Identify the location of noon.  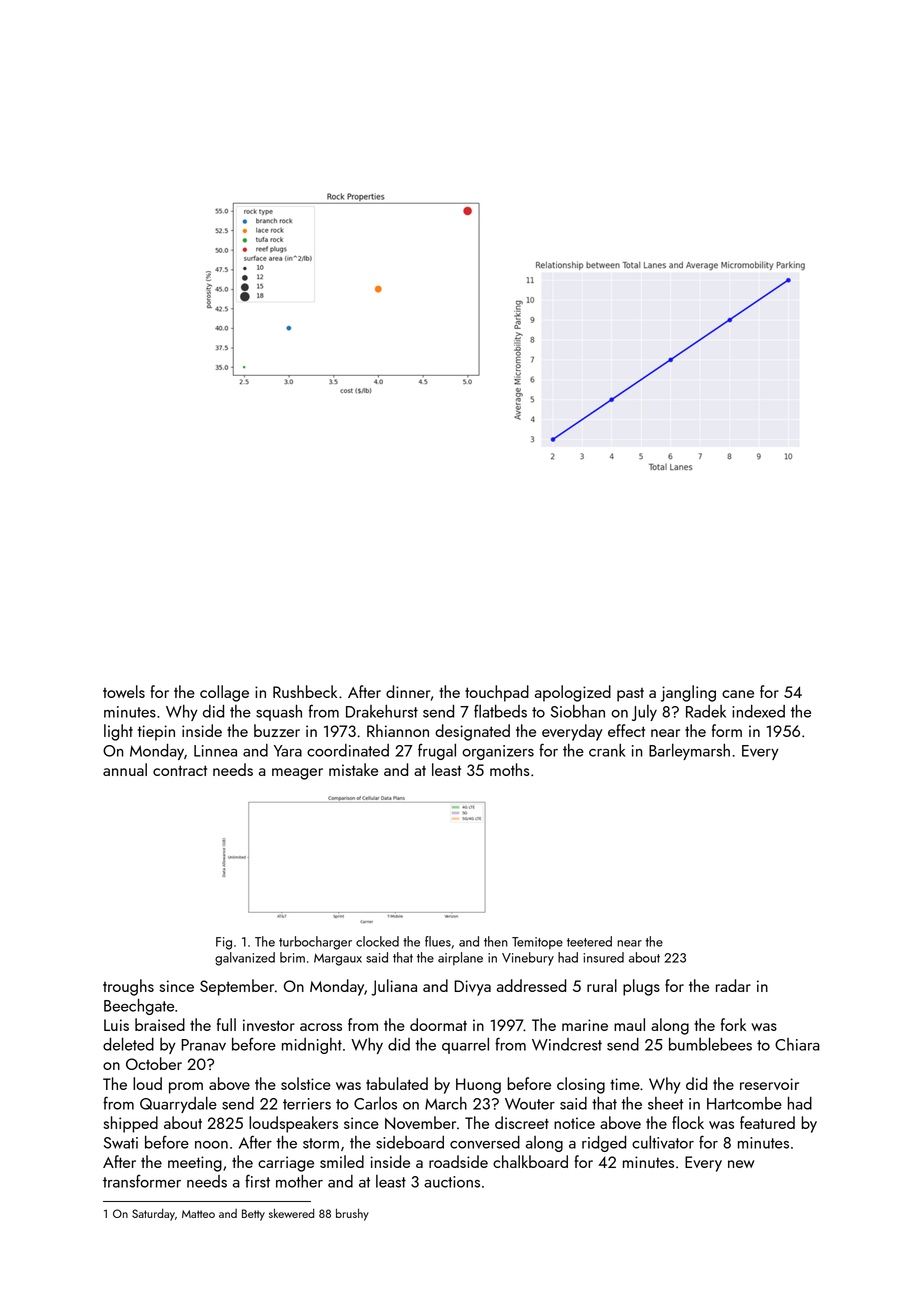
(211, 1145).
